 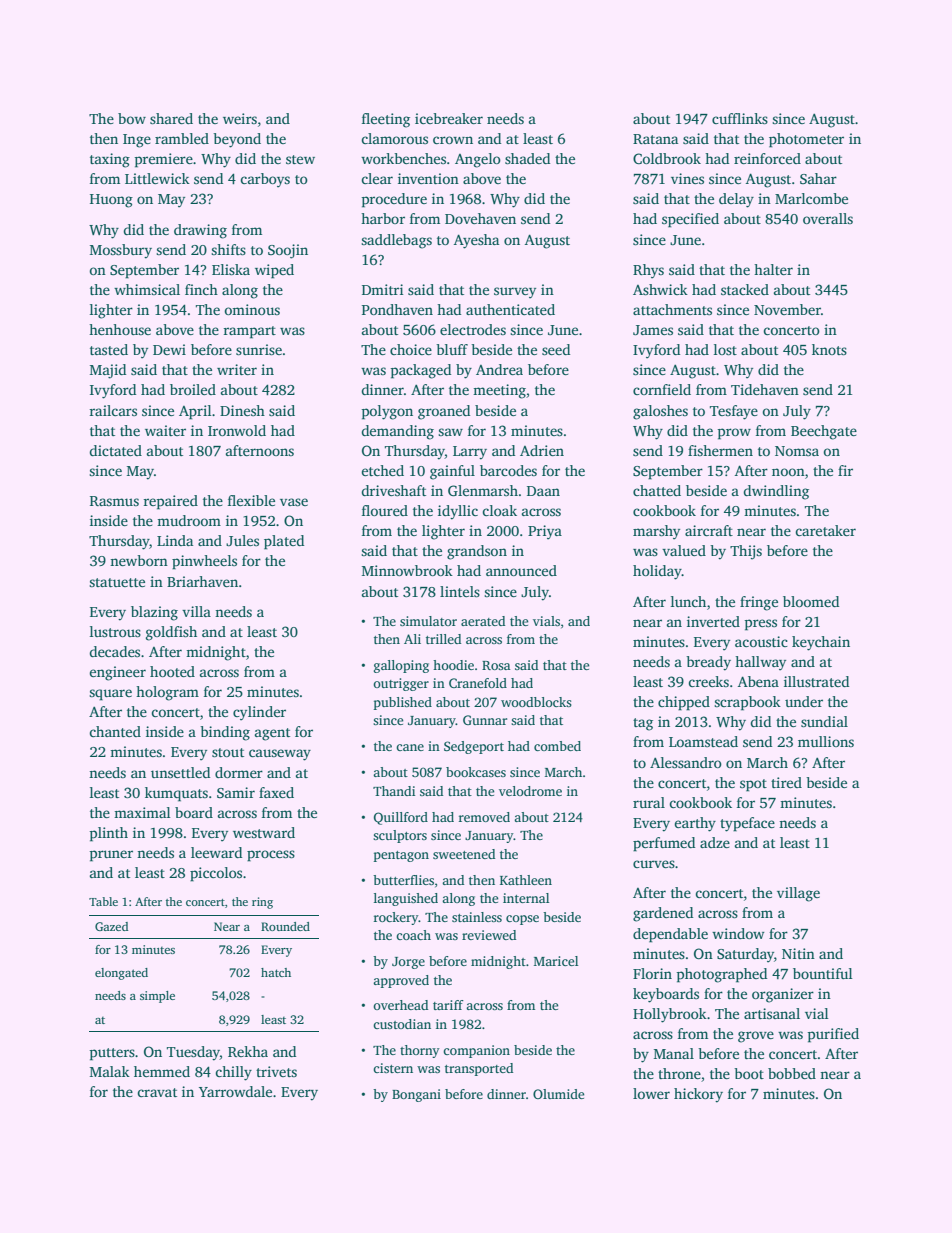 I want to click on cylinder, so click(x=259, y=713).
